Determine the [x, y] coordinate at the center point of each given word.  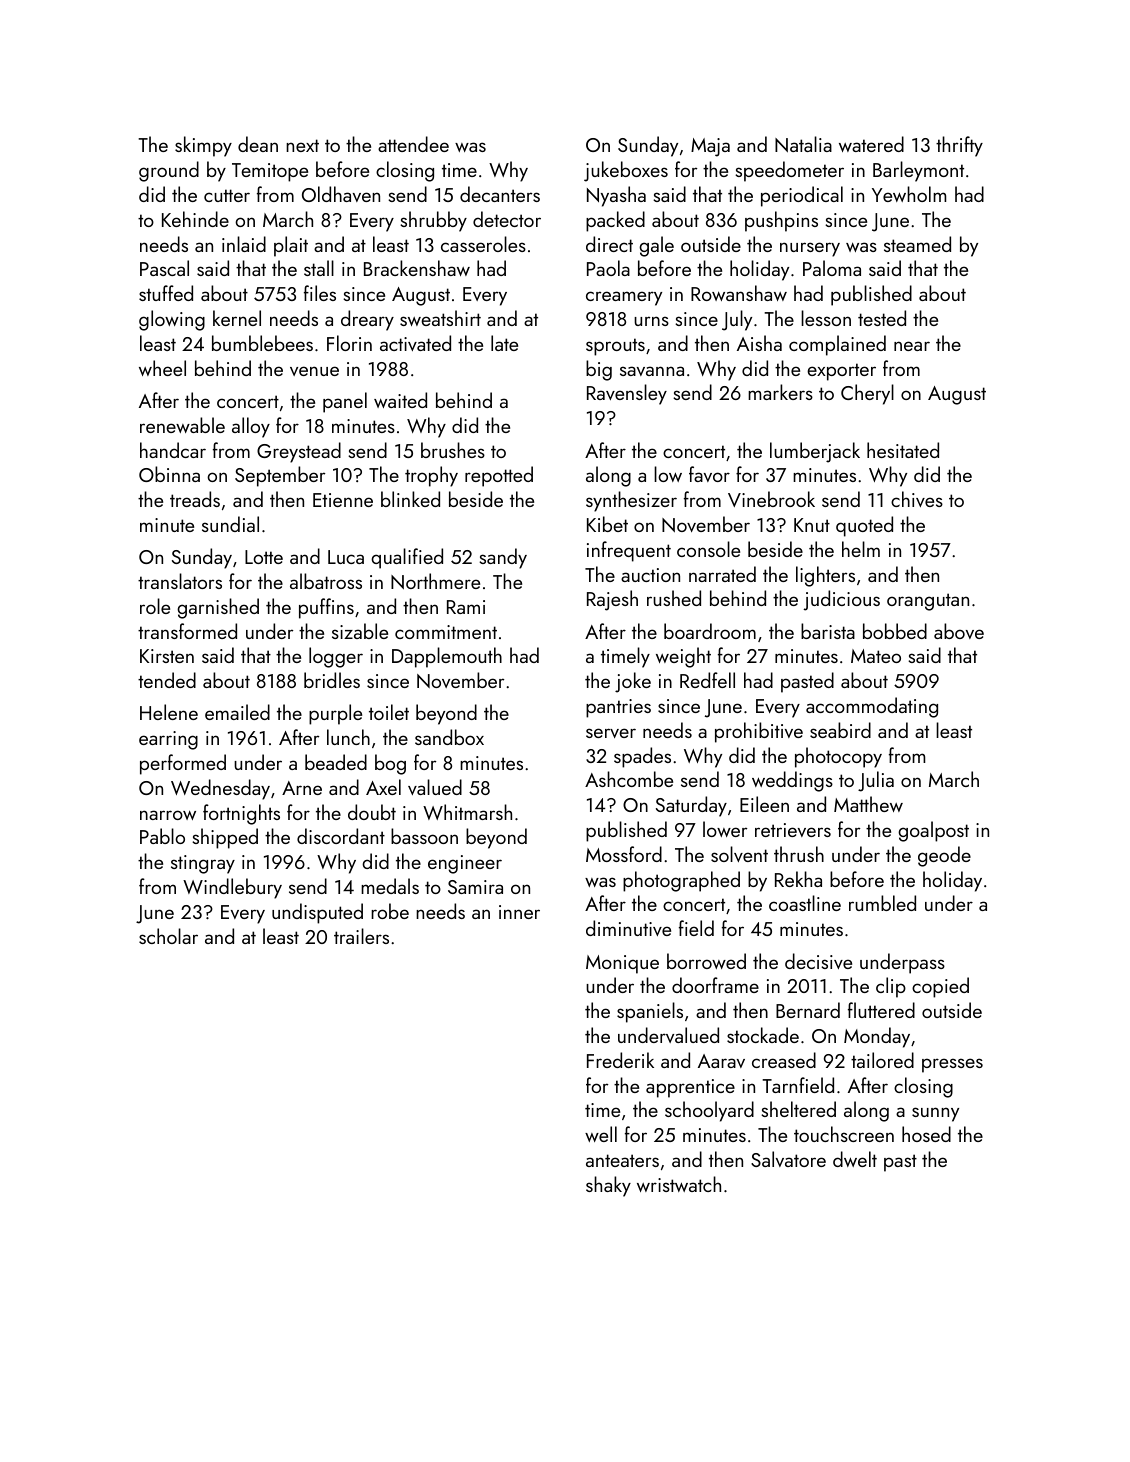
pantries [618, 708]
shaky [608, 1186]
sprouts [615, 347]
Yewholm [909, 194]
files [320, 293]
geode [944, 856]
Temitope [270, 172]
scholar [168, 936]
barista [828, 631]
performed [183, 764]
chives [917, 499]
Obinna [169, 474]
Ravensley [627, 394]
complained [837, 345]
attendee [413, 144]
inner [519, 912]
